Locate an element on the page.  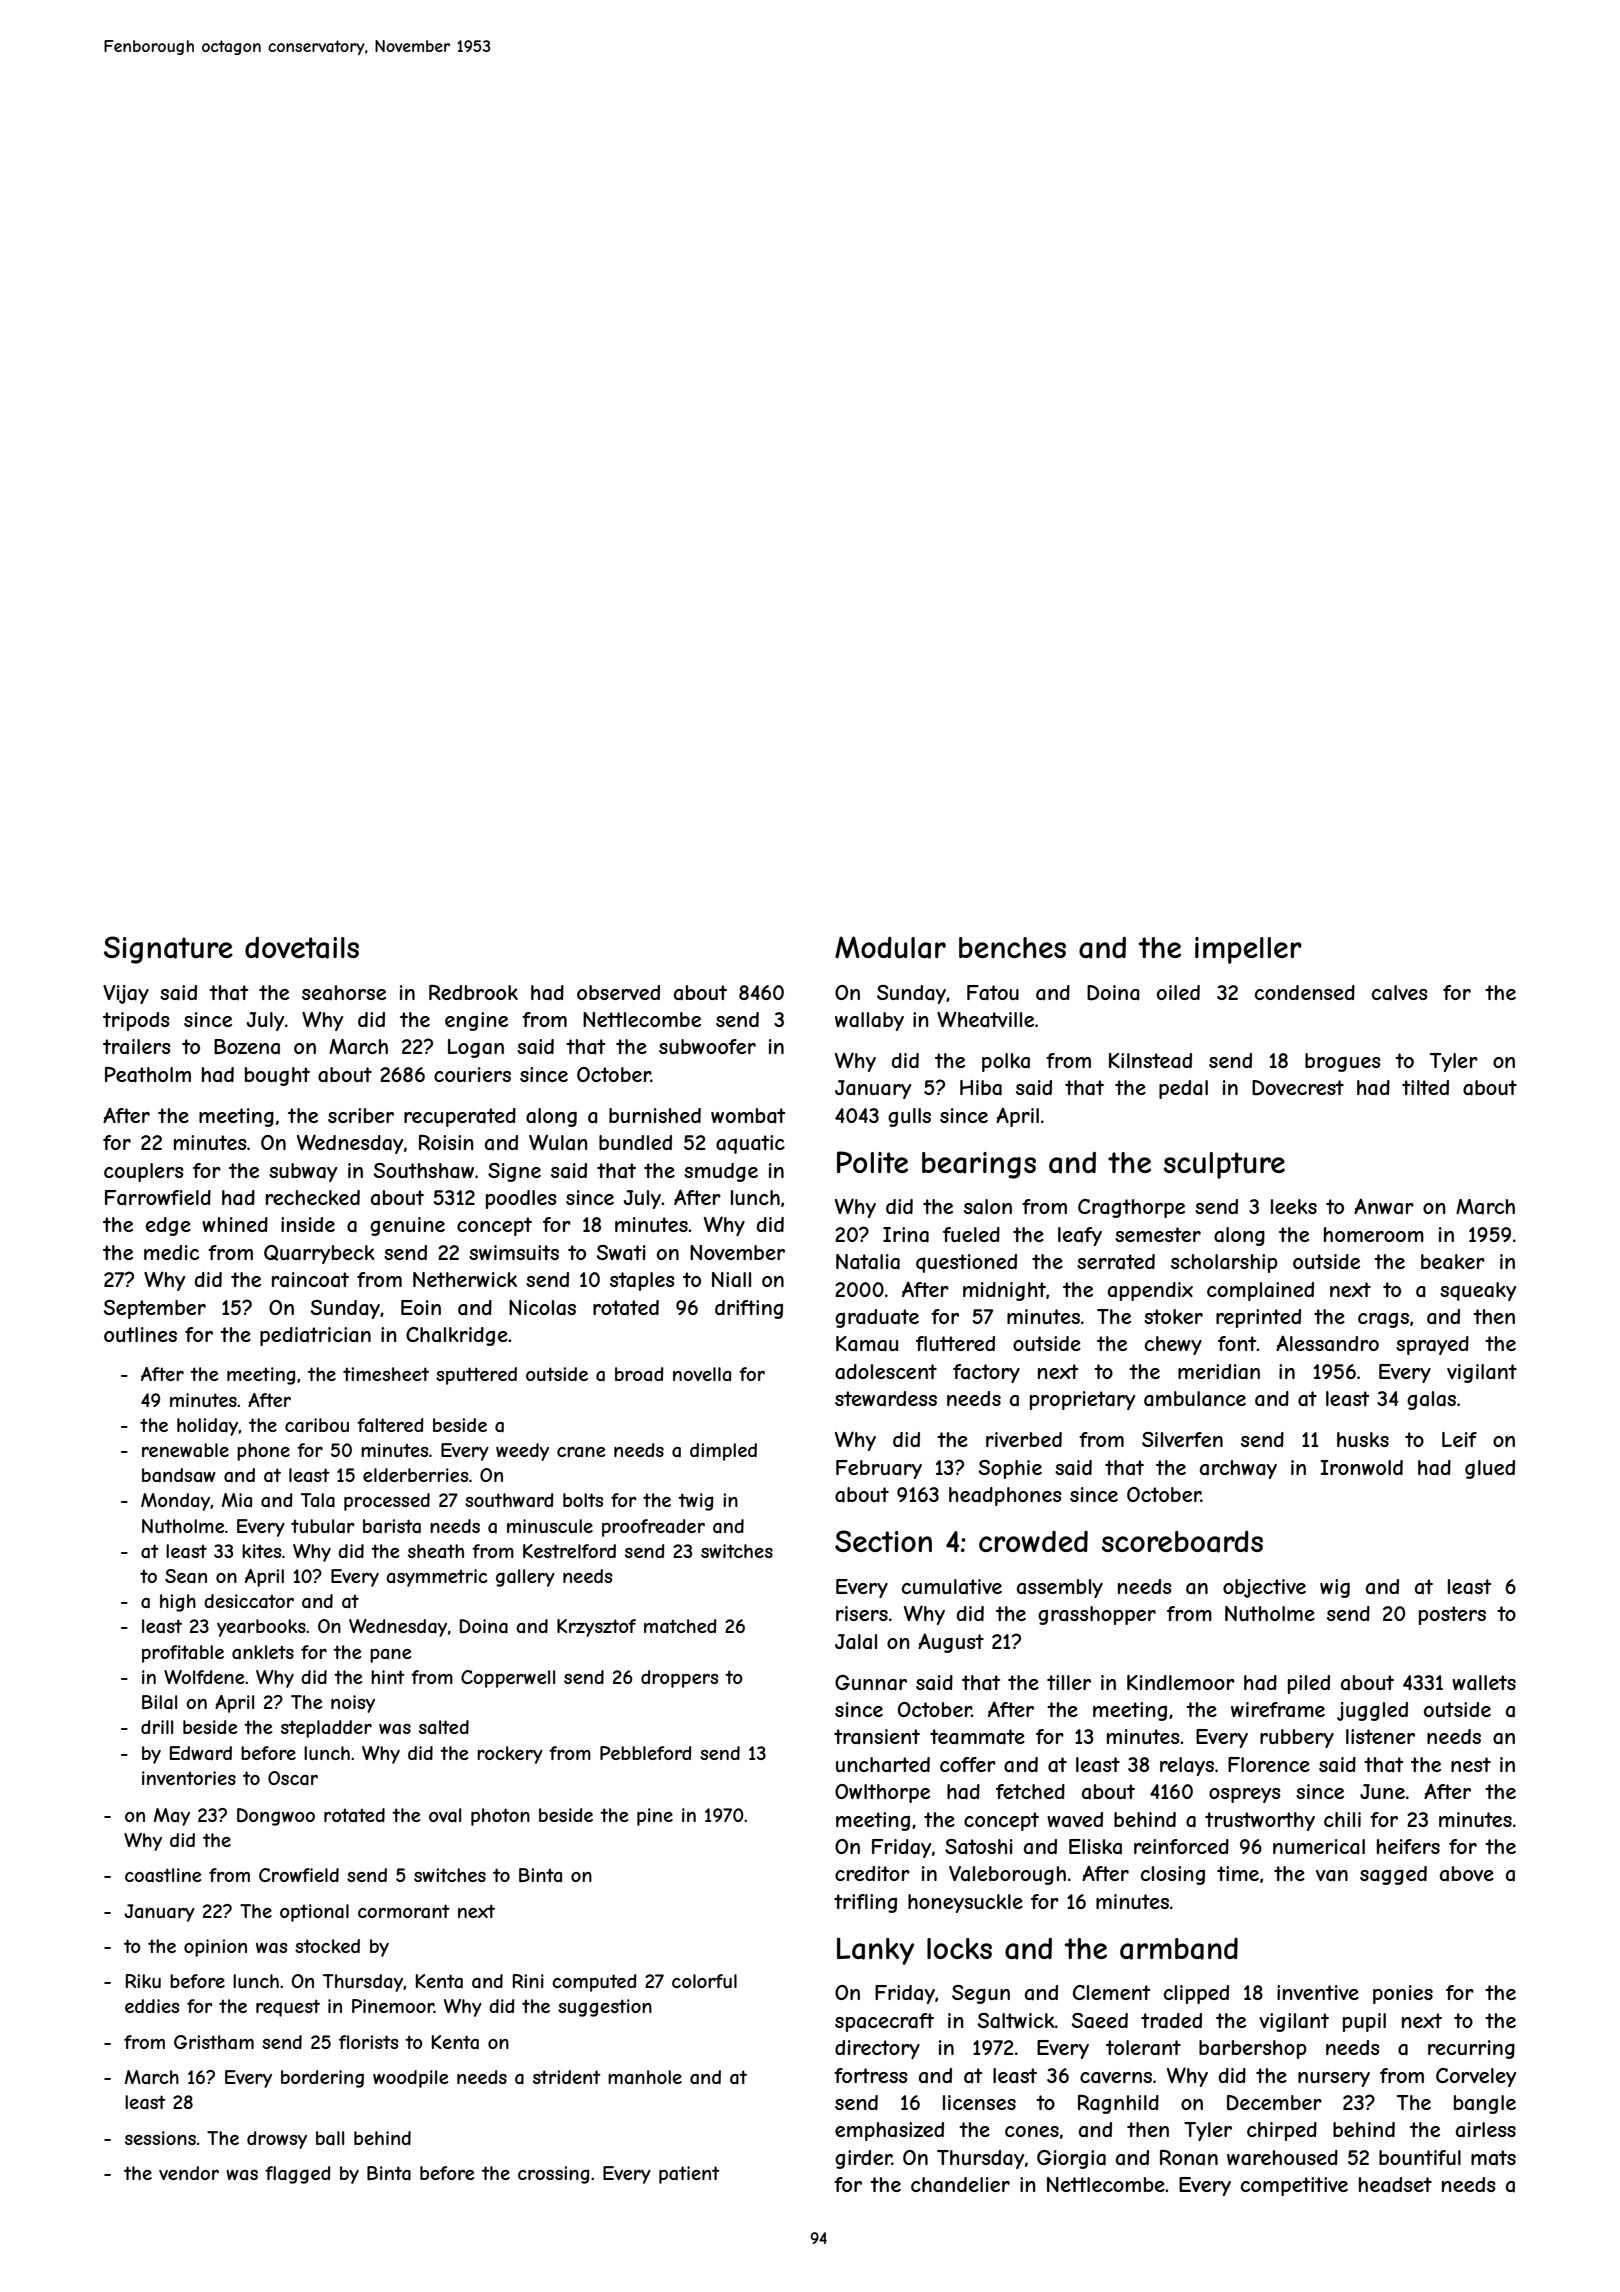
salted is located at coordinates (444, 1727).
